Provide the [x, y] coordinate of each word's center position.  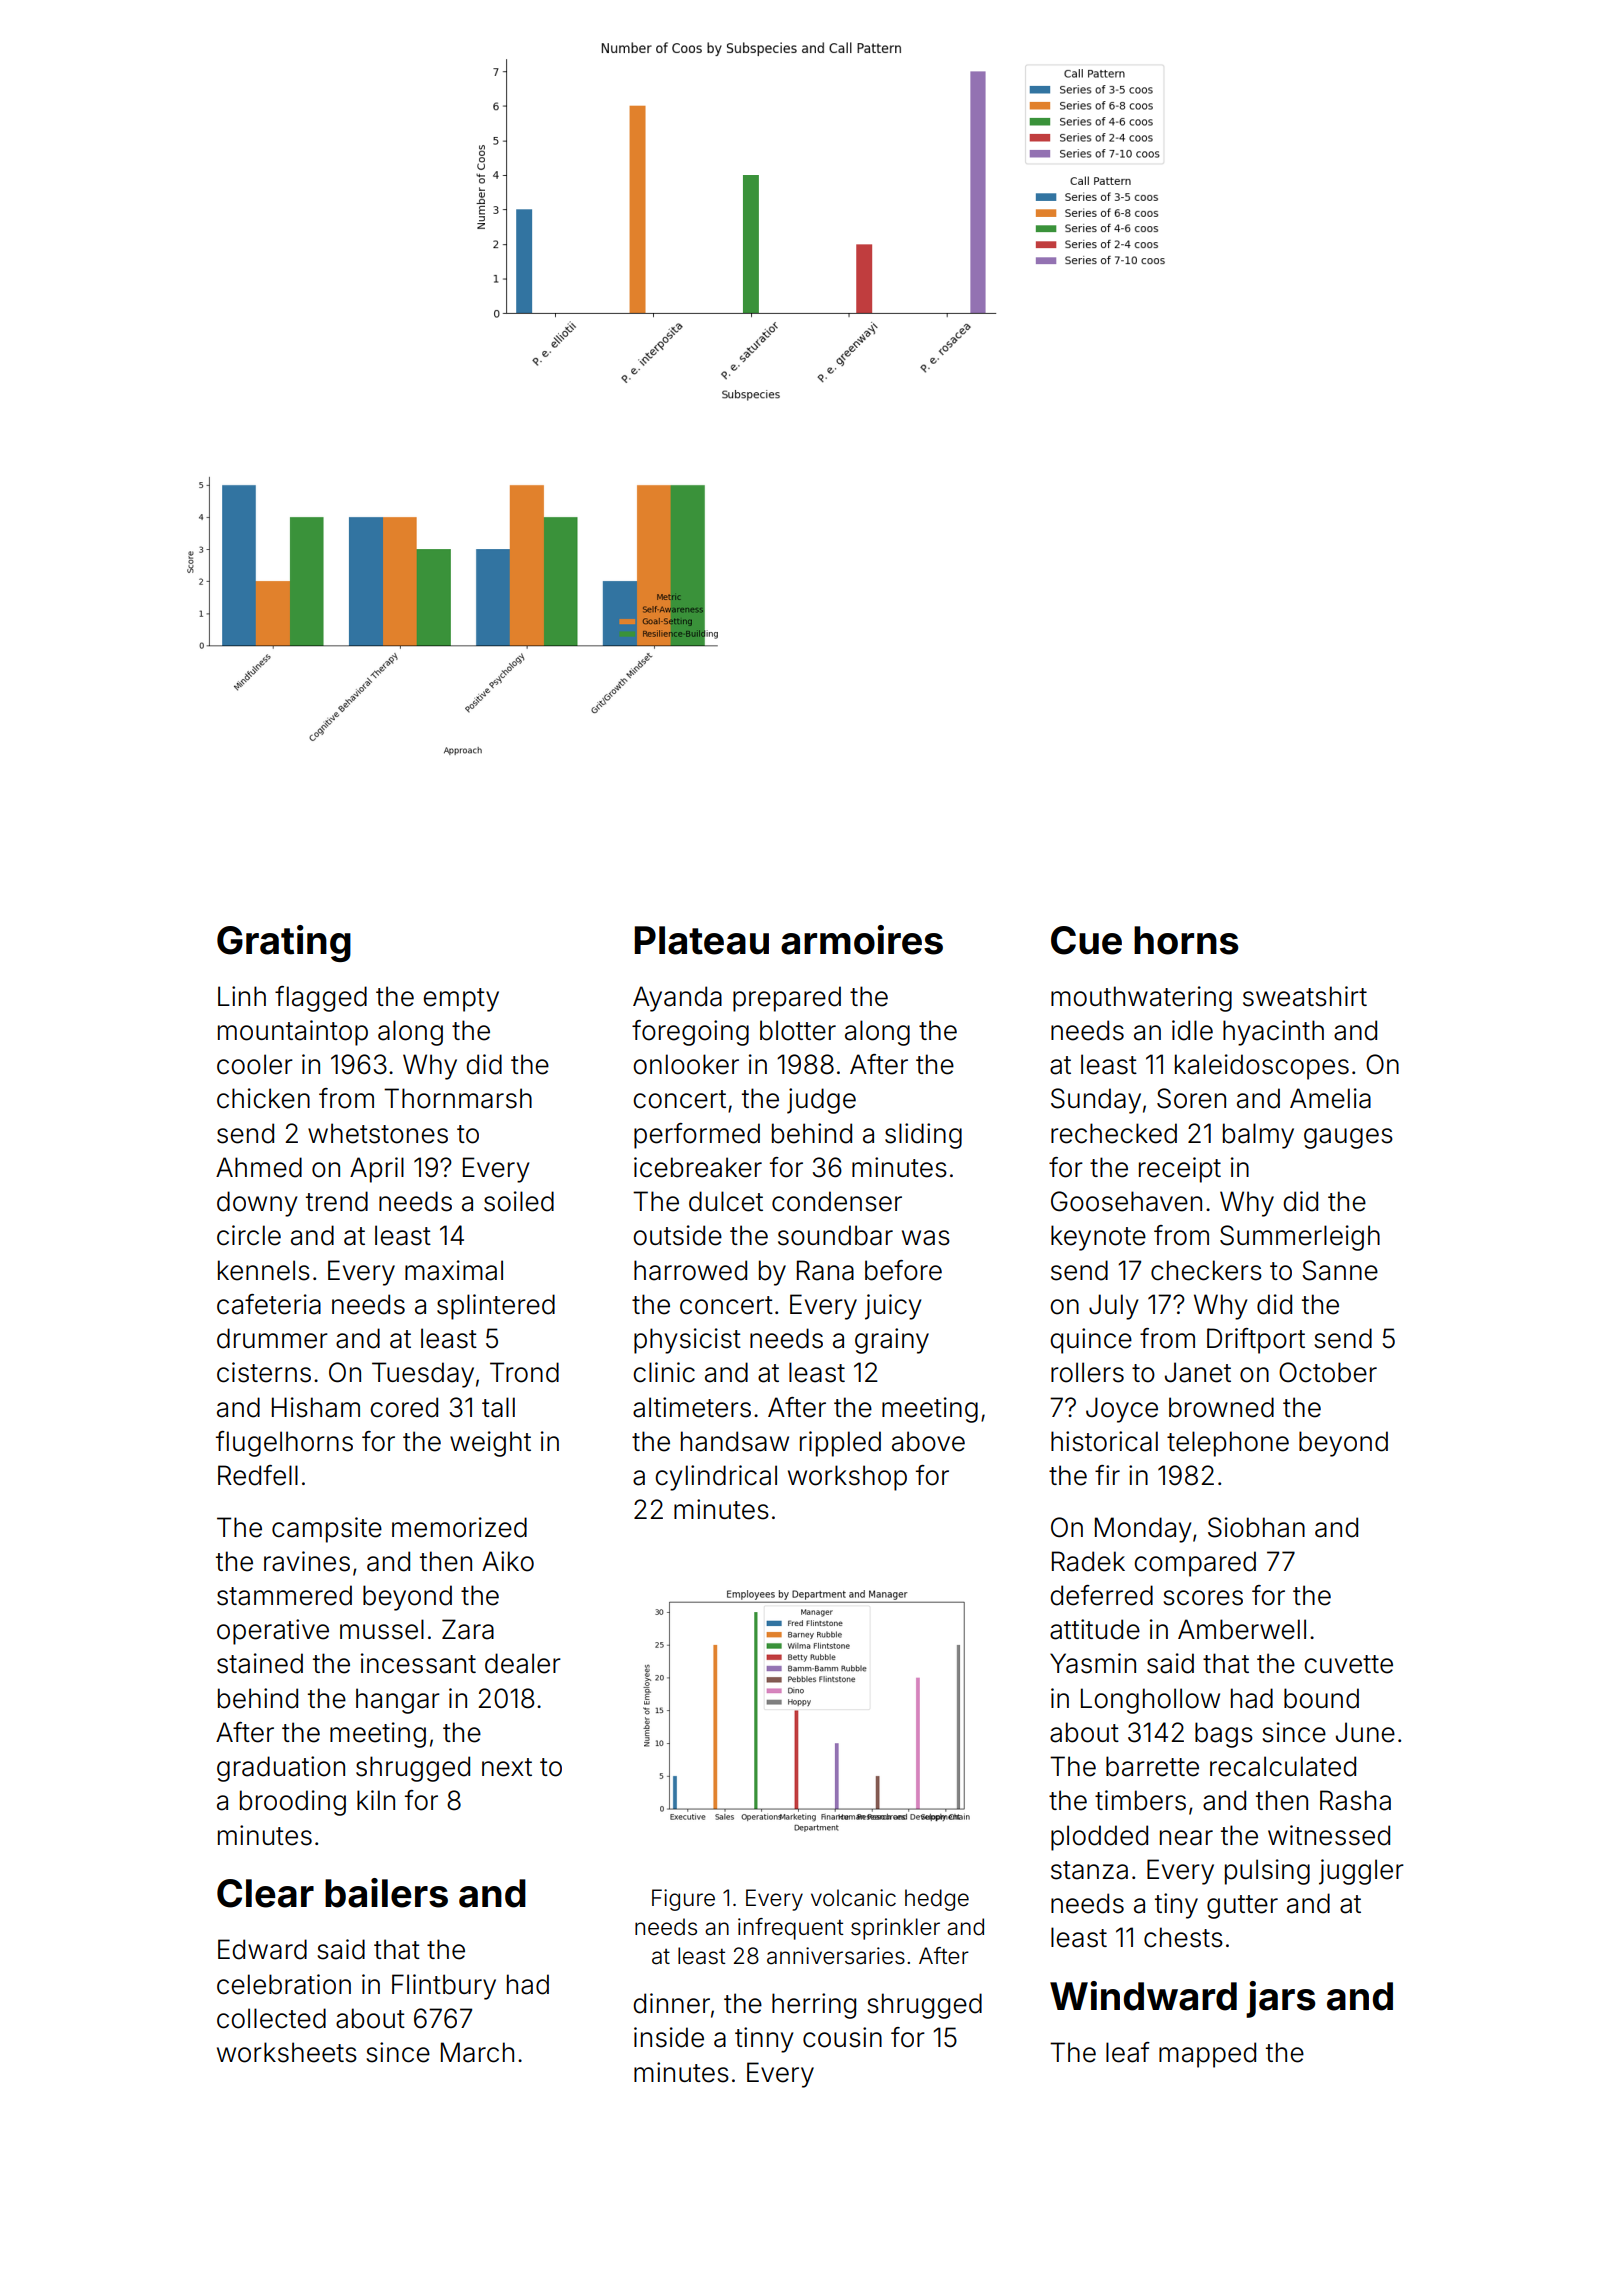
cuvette [1348, 1664]
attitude [1095, 1629]
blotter [798, 1030]
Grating [284, 943]
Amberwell [1242, 1629]
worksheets [287, 2052]
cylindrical [716, 1478]
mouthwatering [1141, 999]
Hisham [316, 1407]
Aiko [508, 1561]
